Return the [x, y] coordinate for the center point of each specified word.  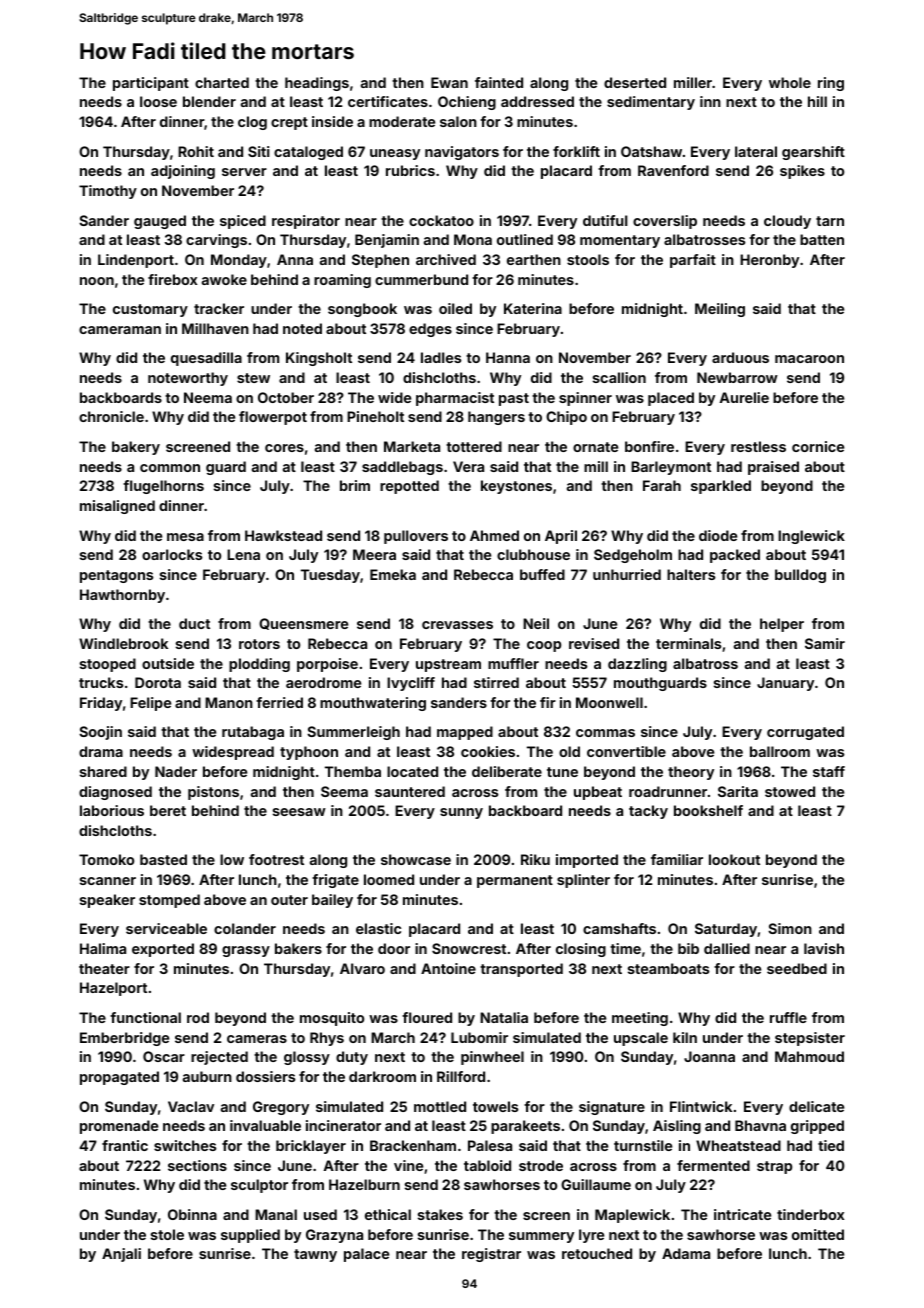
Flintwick [701, 1106]
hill [817, 101]
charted [222, 82]
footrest [276, 859]
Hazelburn [364, 1184]
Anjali [121, 1255]
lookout [734, 859]
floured [427, 1017]
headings [317, 84]
